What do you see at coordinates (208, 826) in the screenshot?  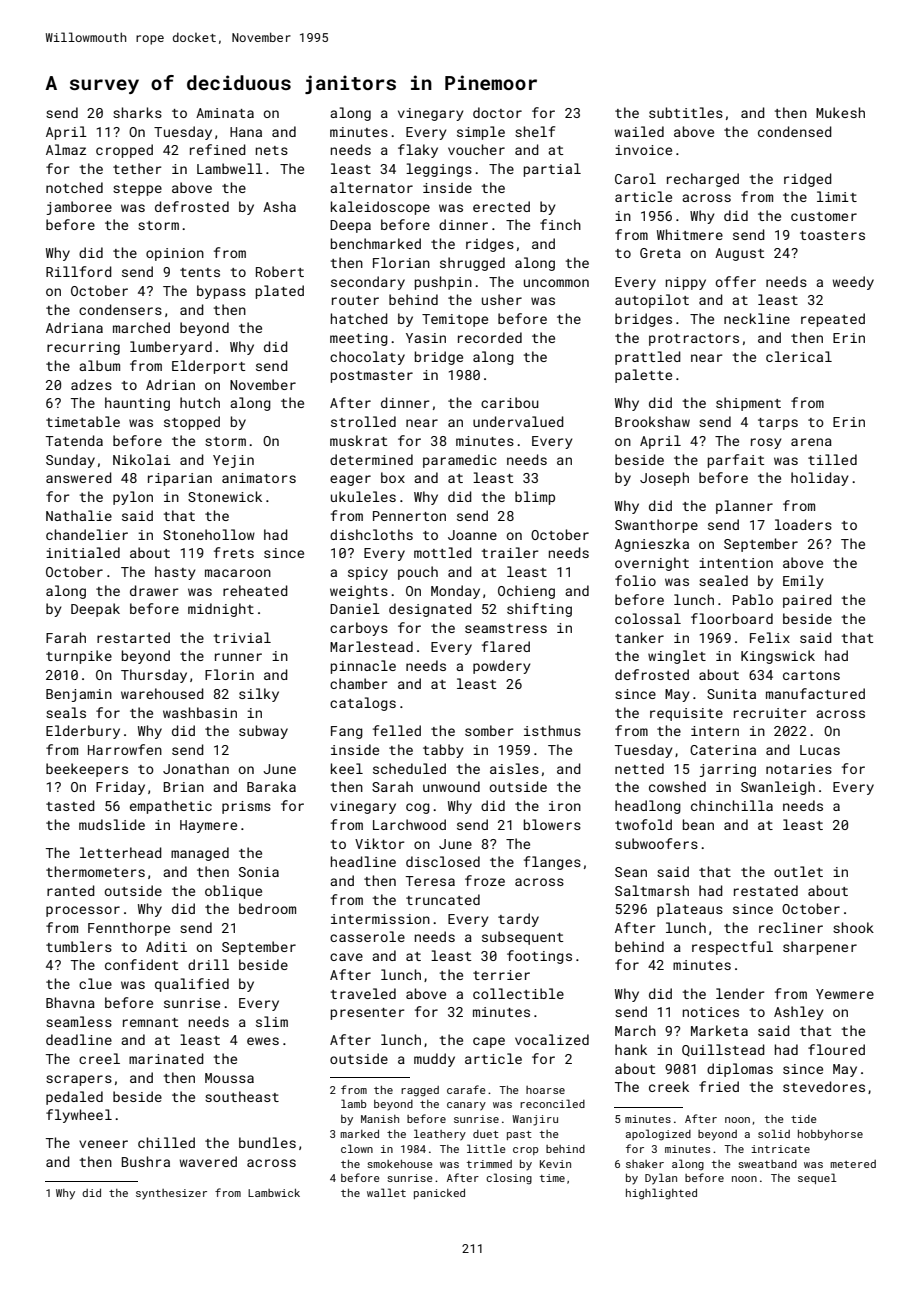 I see `Haymere` at bounding box center [208, 826].
